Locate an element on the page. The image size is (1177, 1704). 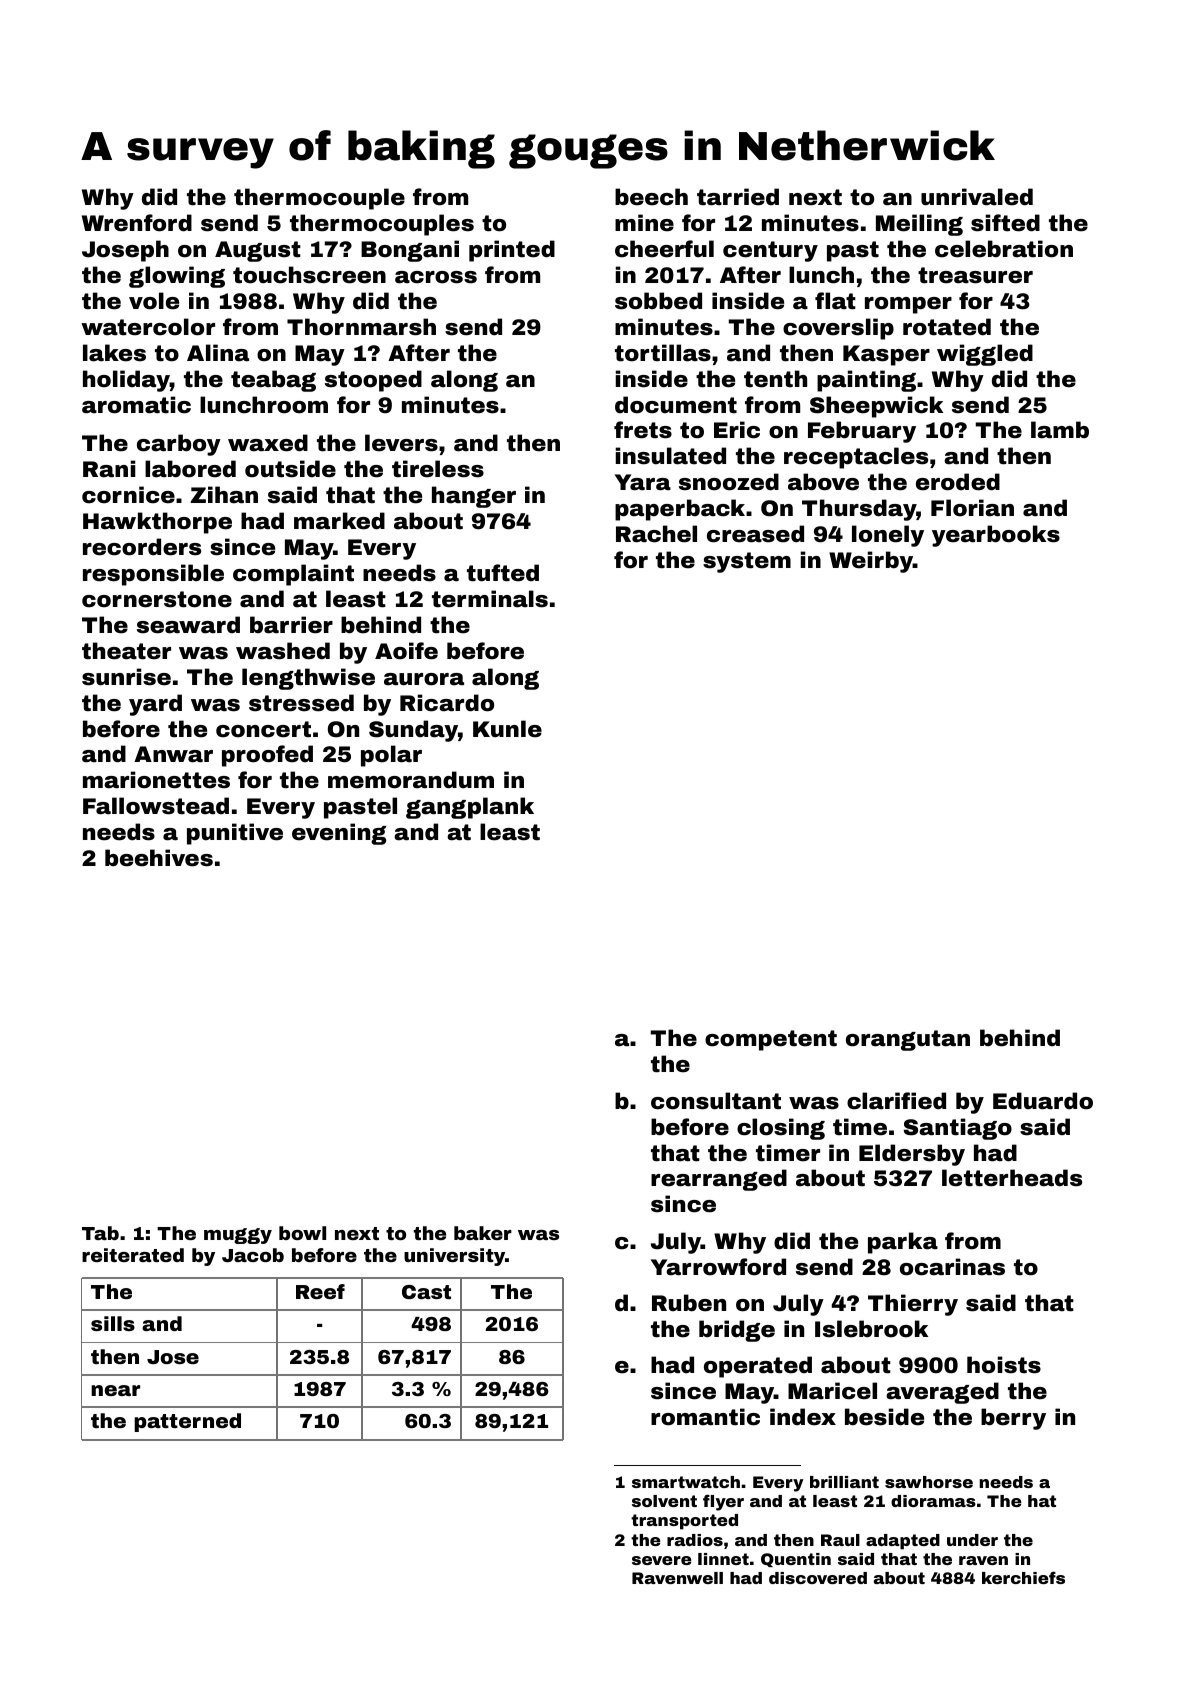
Wrenford is located at coordinates (137, 223).
